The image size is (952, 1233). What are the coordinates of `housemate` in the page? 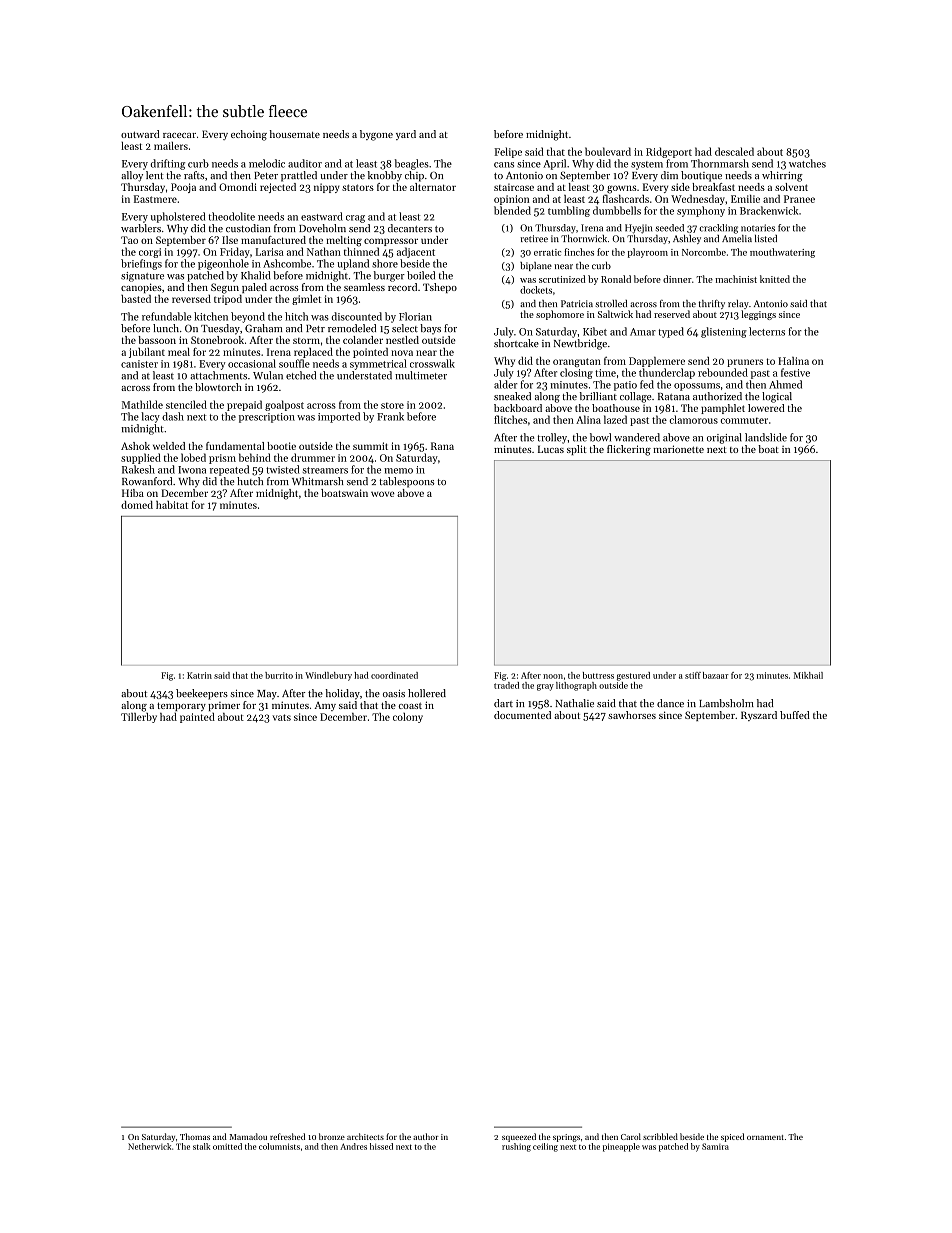 It's located at (295, 134).
